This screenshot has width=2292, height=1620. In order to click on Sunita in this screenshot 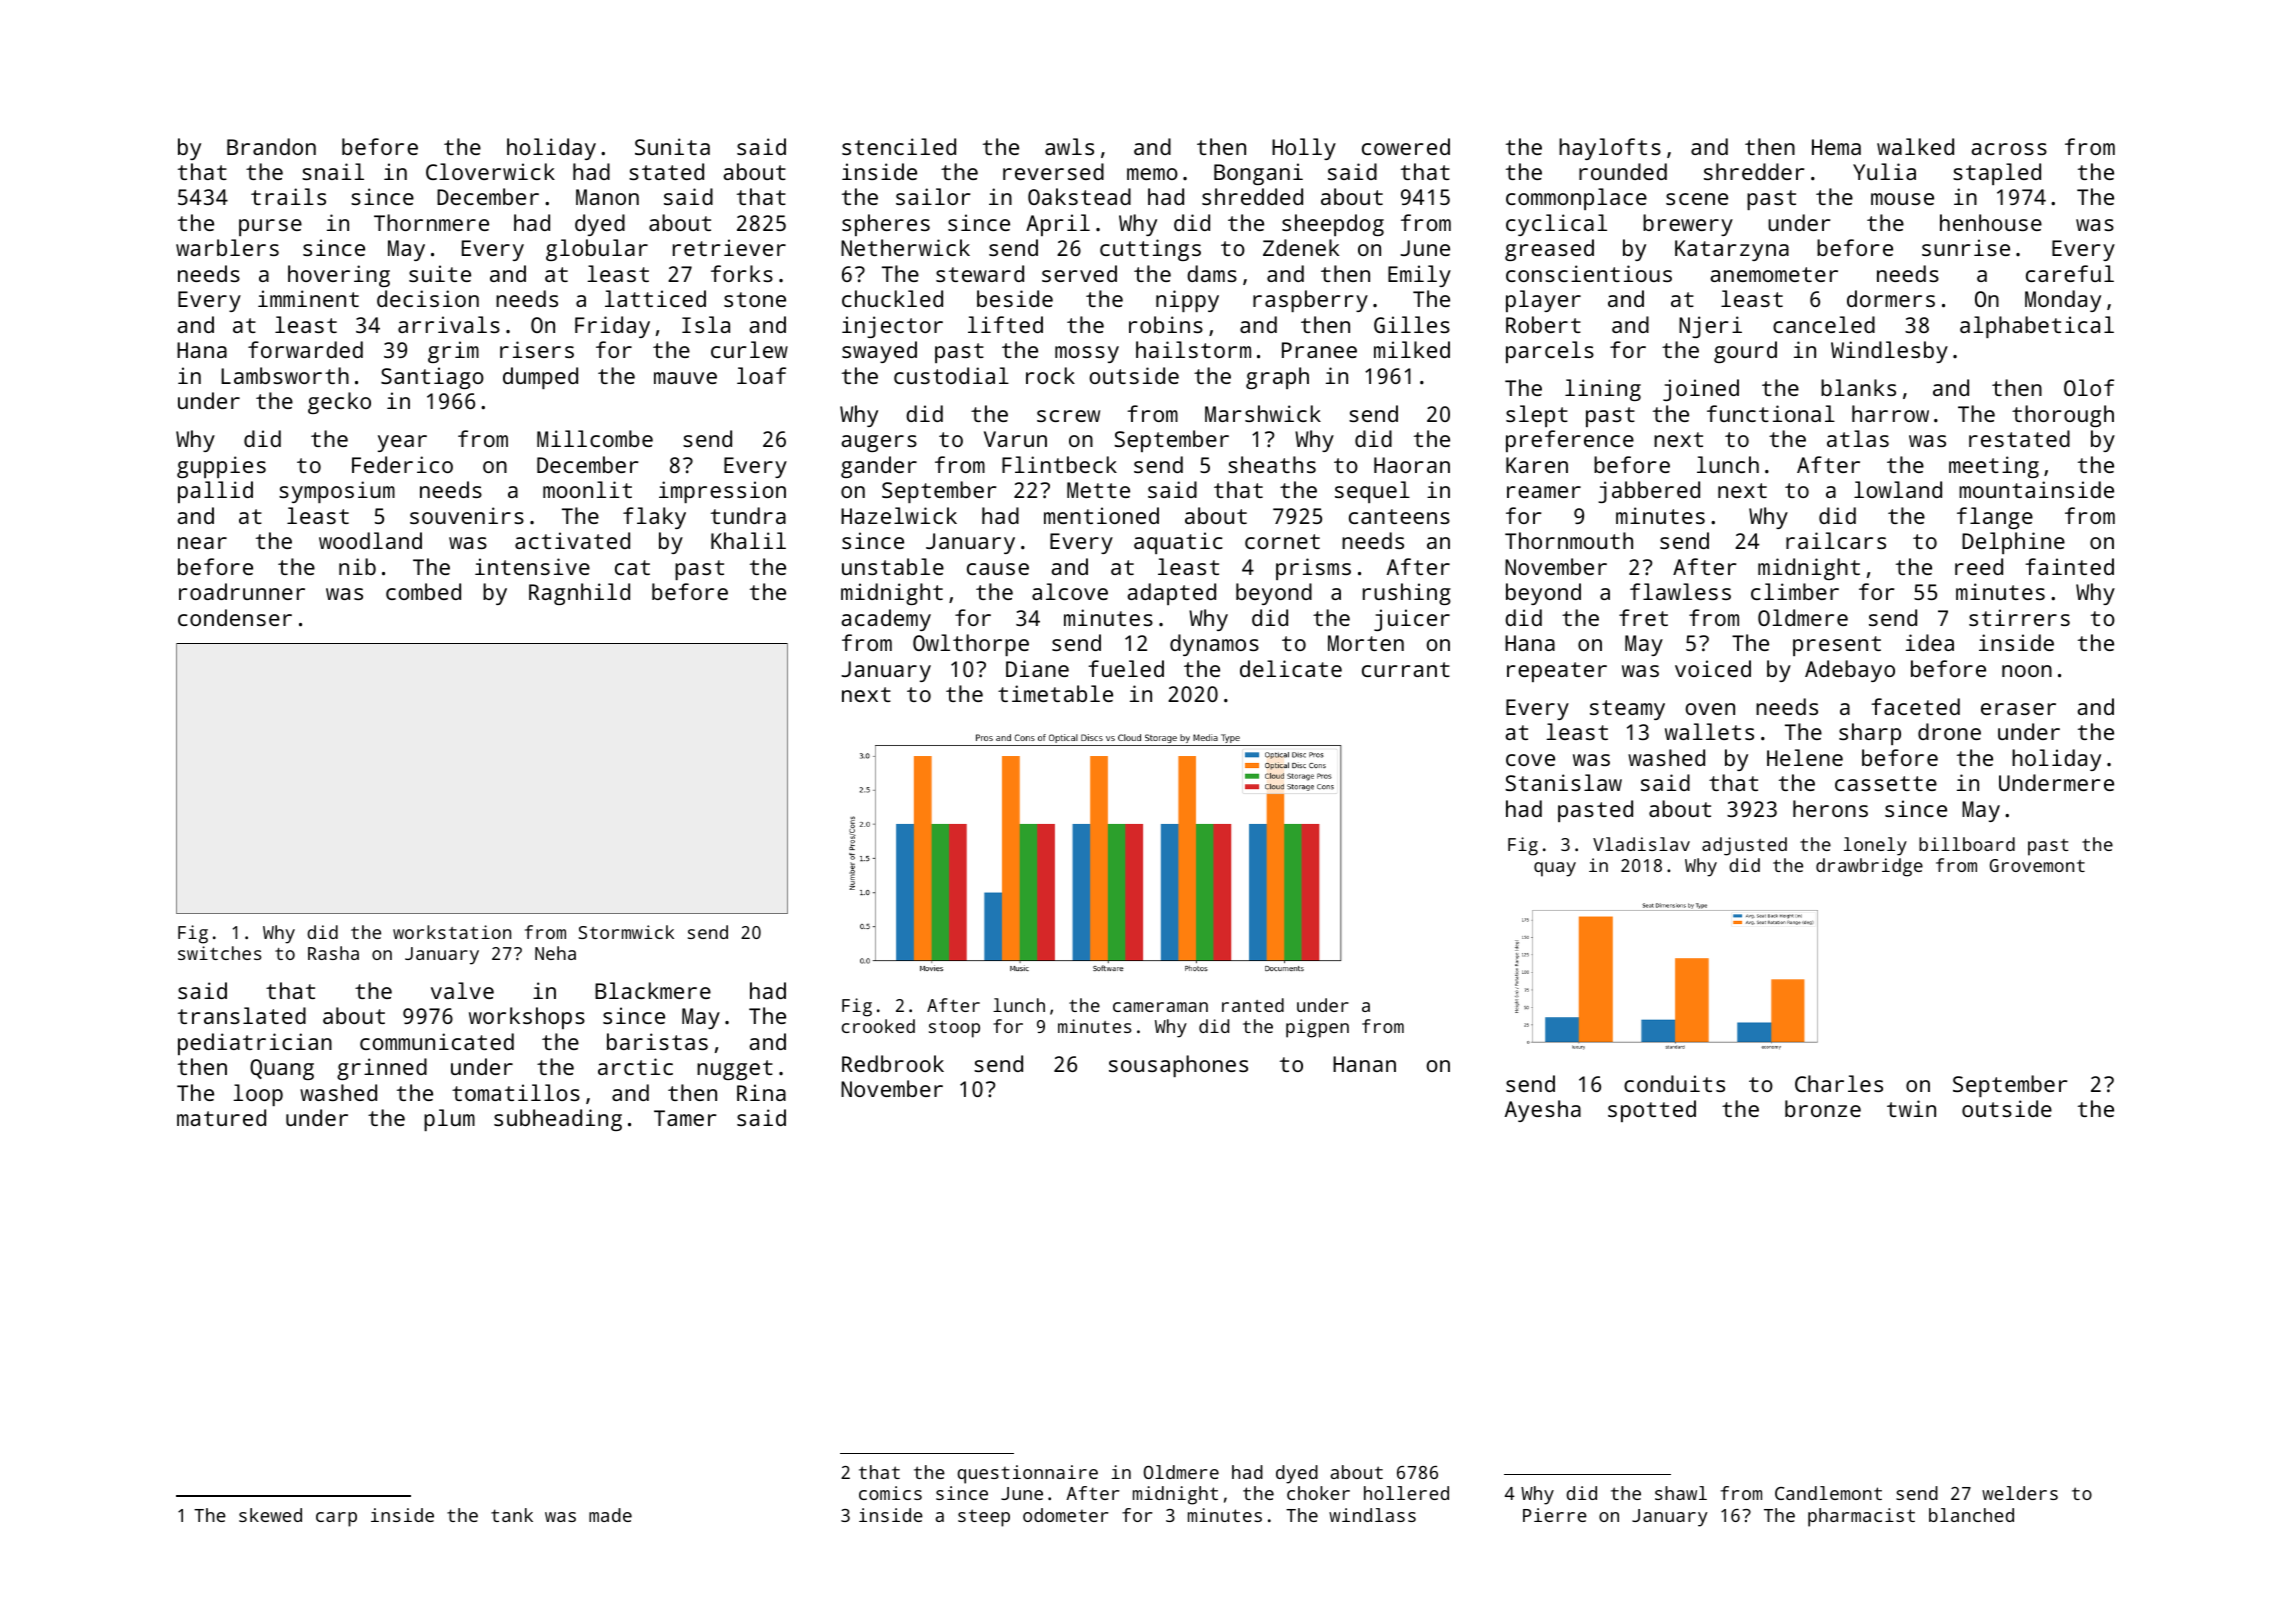, I will do `click(672, 146)`.
